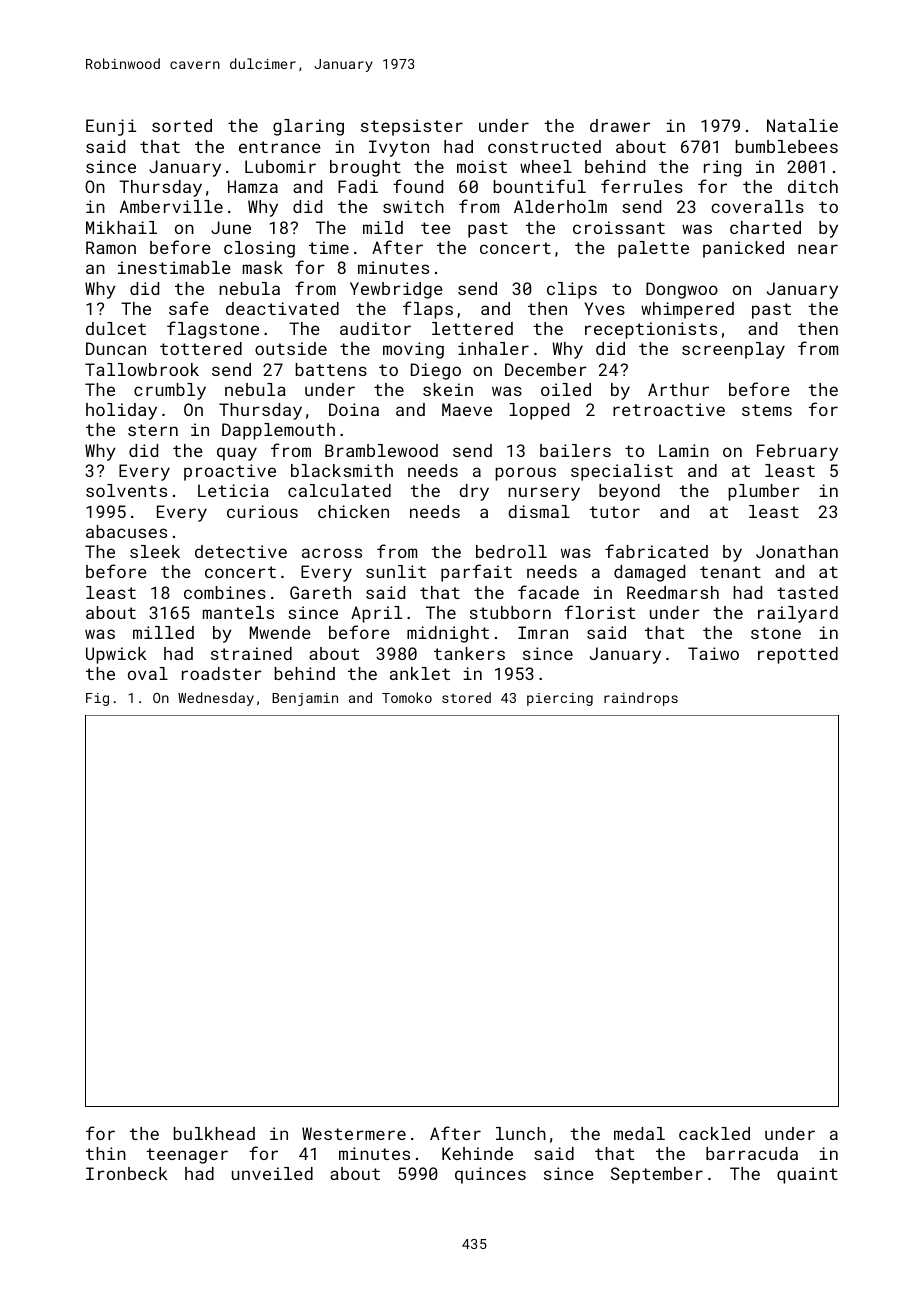 The width and height of the screenshot is (924, 1308). I want to click on stepsister, so click(412, 127).
